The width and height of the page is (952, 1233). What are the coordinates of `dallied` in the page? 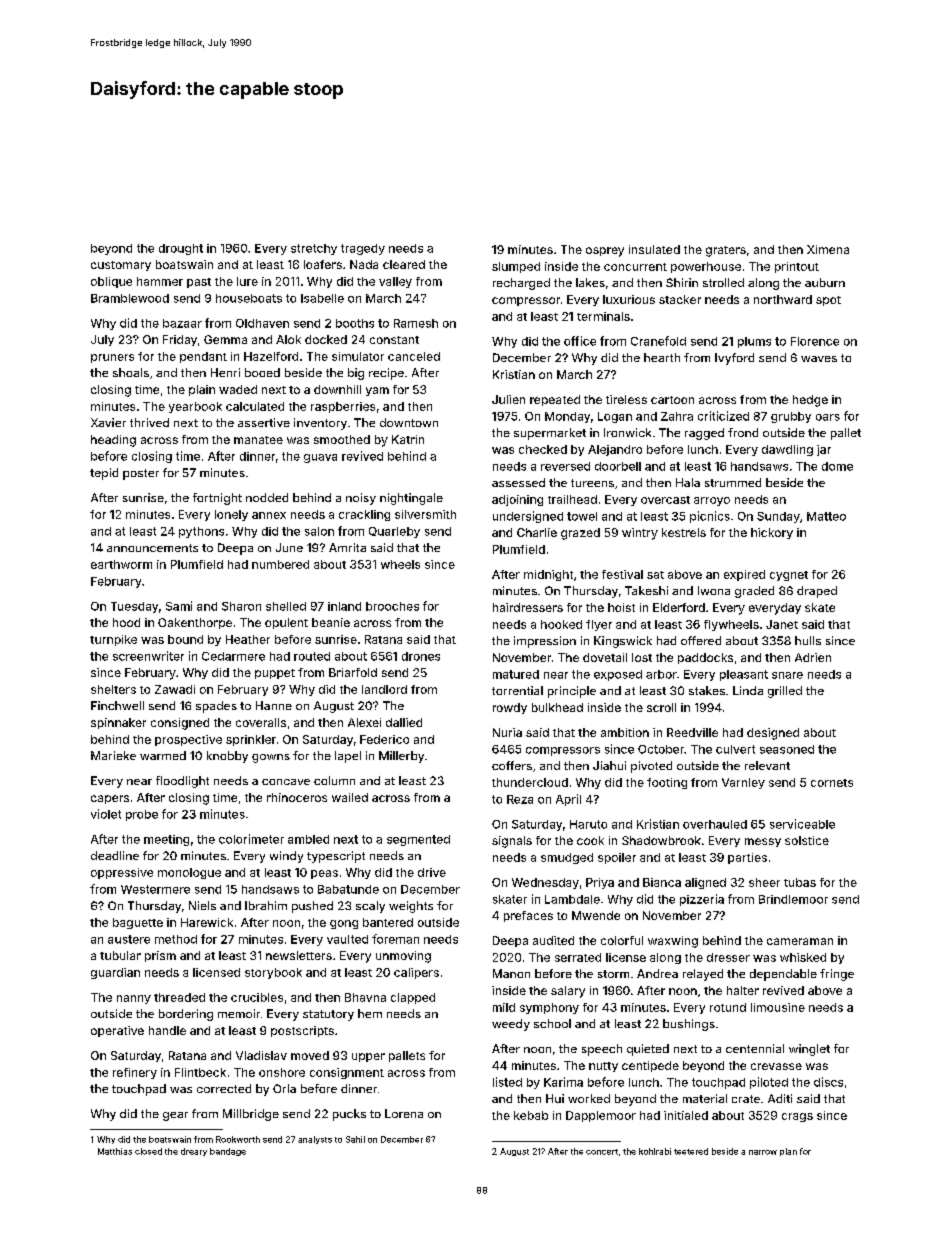 It's located at (404, 722).
